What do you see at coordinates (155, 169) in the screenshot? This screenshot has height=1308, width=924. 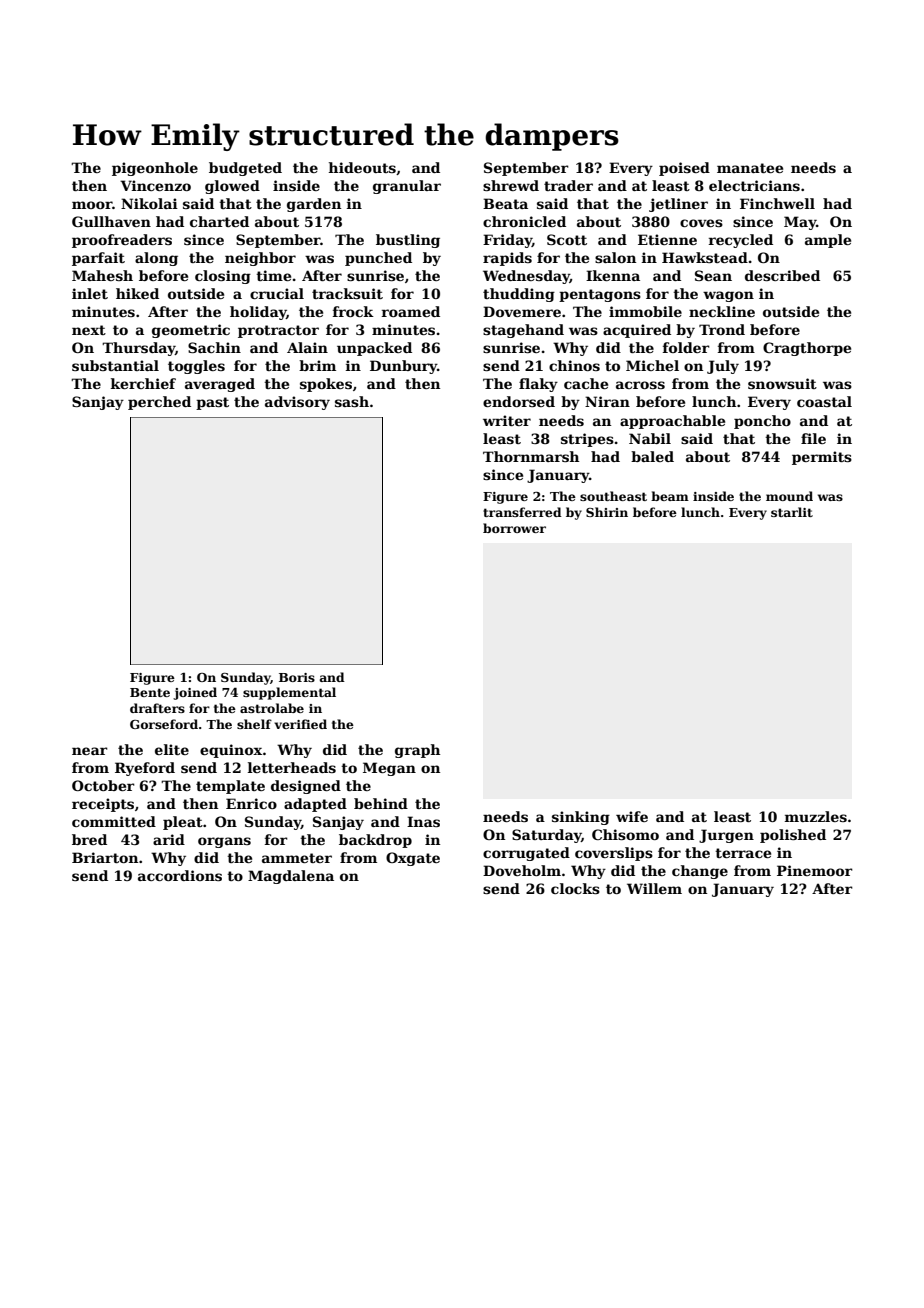 I see `pigeonhole` at bounding box center [155, 169].
